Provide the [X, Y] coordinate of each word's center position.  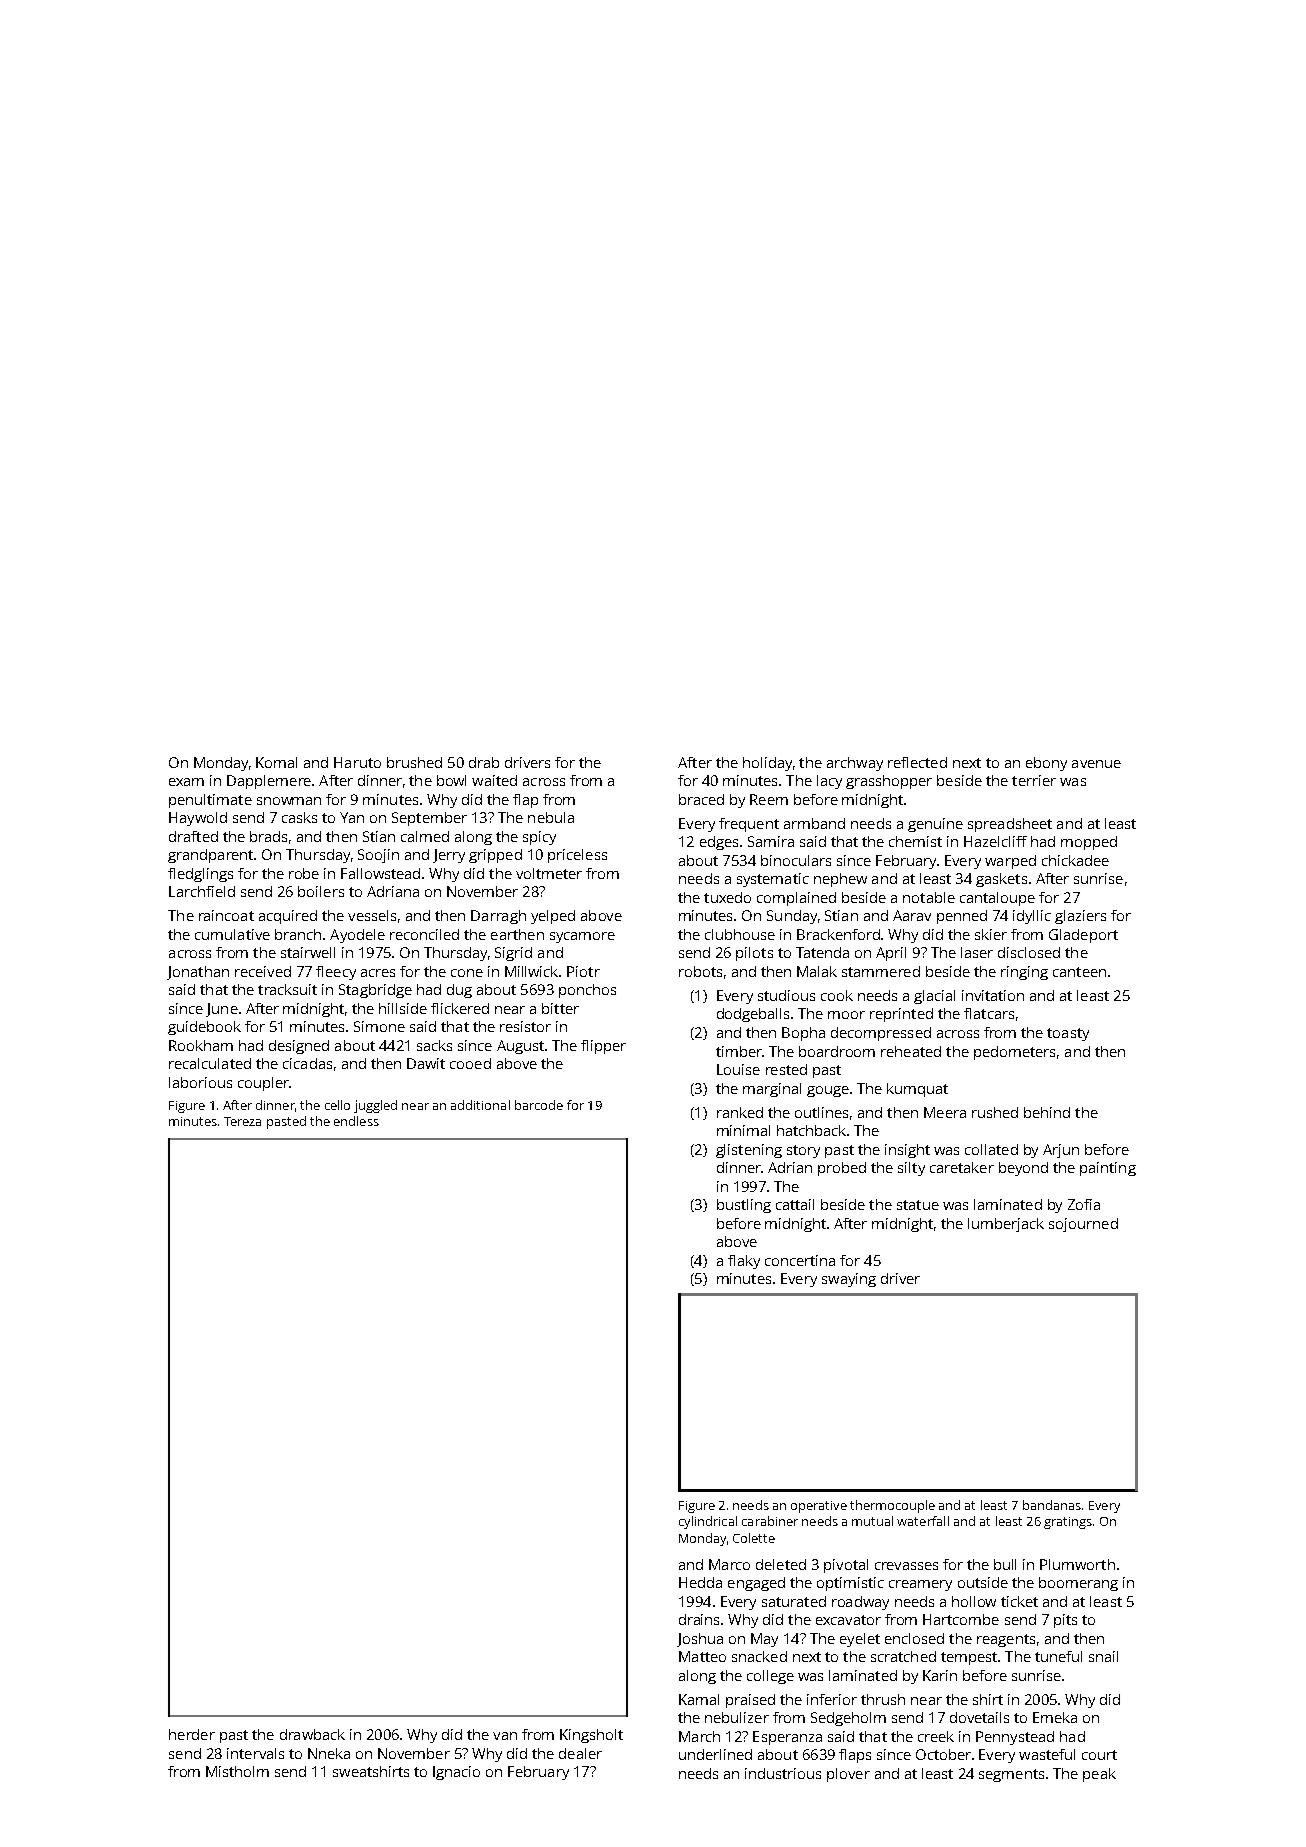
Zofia [1084, 1204]
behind [1047, 1112]
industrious [783, 1773]
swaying [849, 1280]
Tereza [242, 1121]
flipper [603, 1047]
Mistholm [237, 1771]
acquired [288, 917]
